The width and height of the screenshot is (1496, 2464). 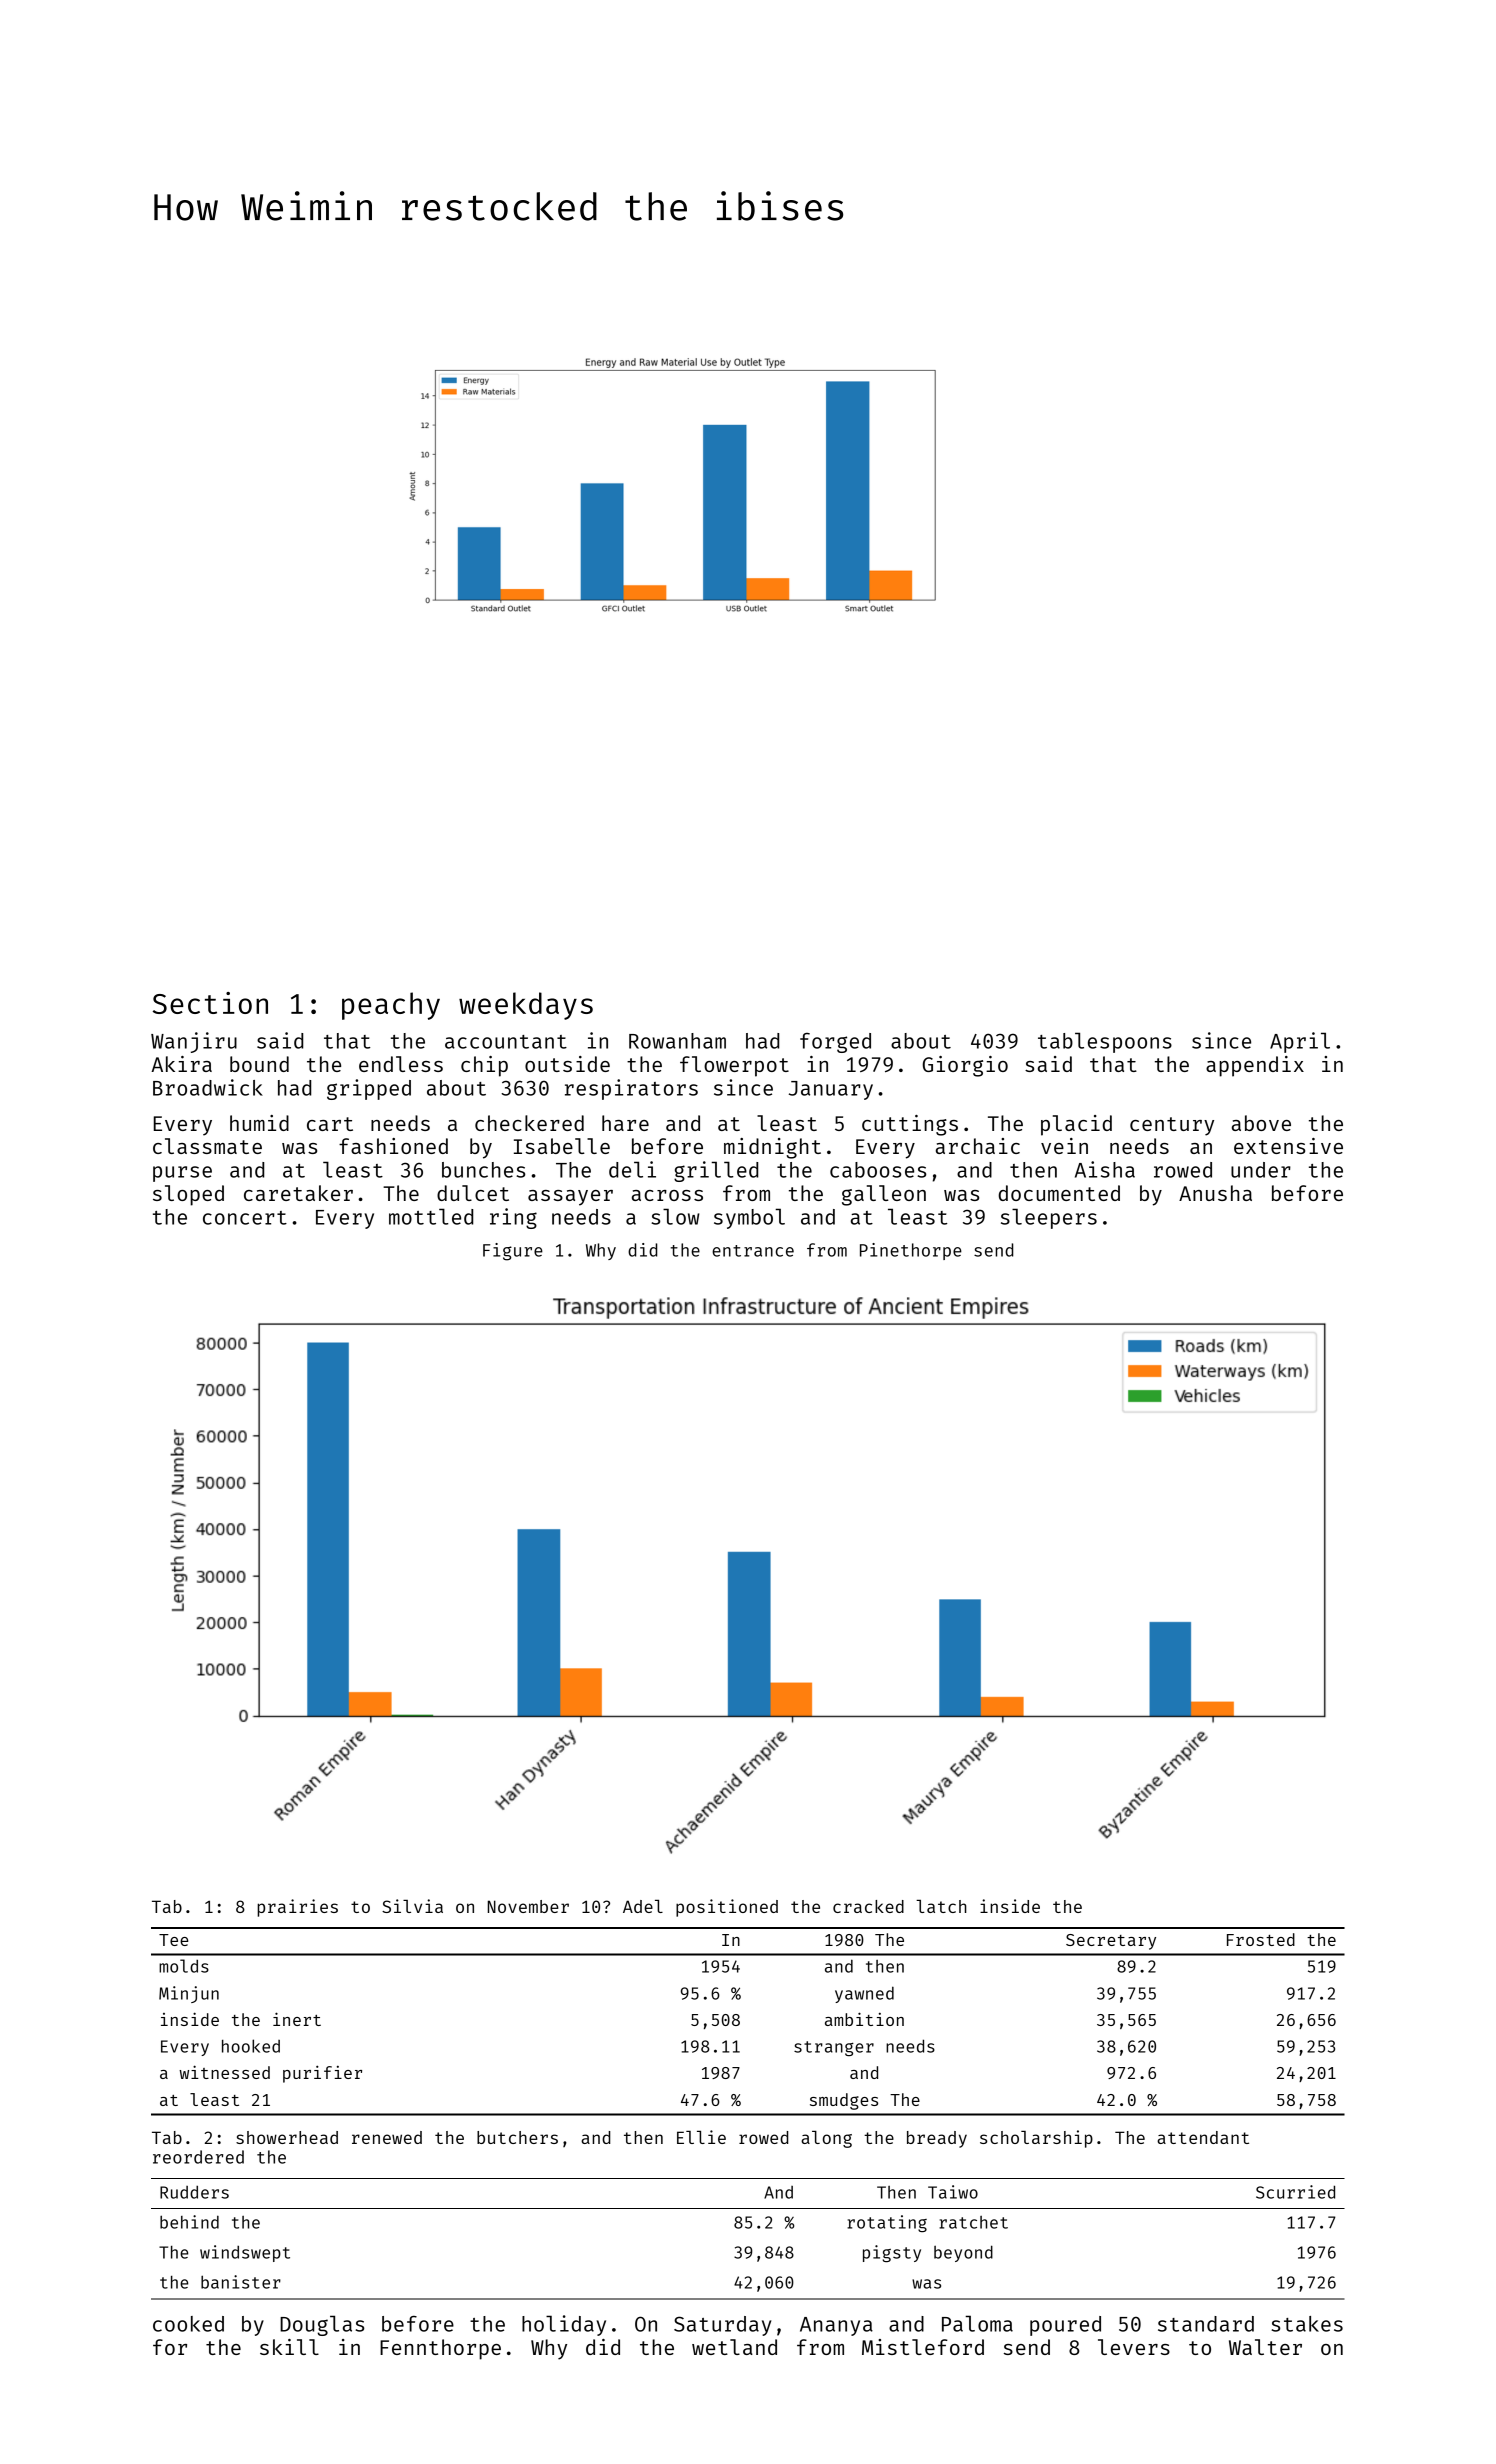 What do you see at coordinates (184, 1966) in the screenshot?
I see `molds` at bounding box center [184, 1966].
